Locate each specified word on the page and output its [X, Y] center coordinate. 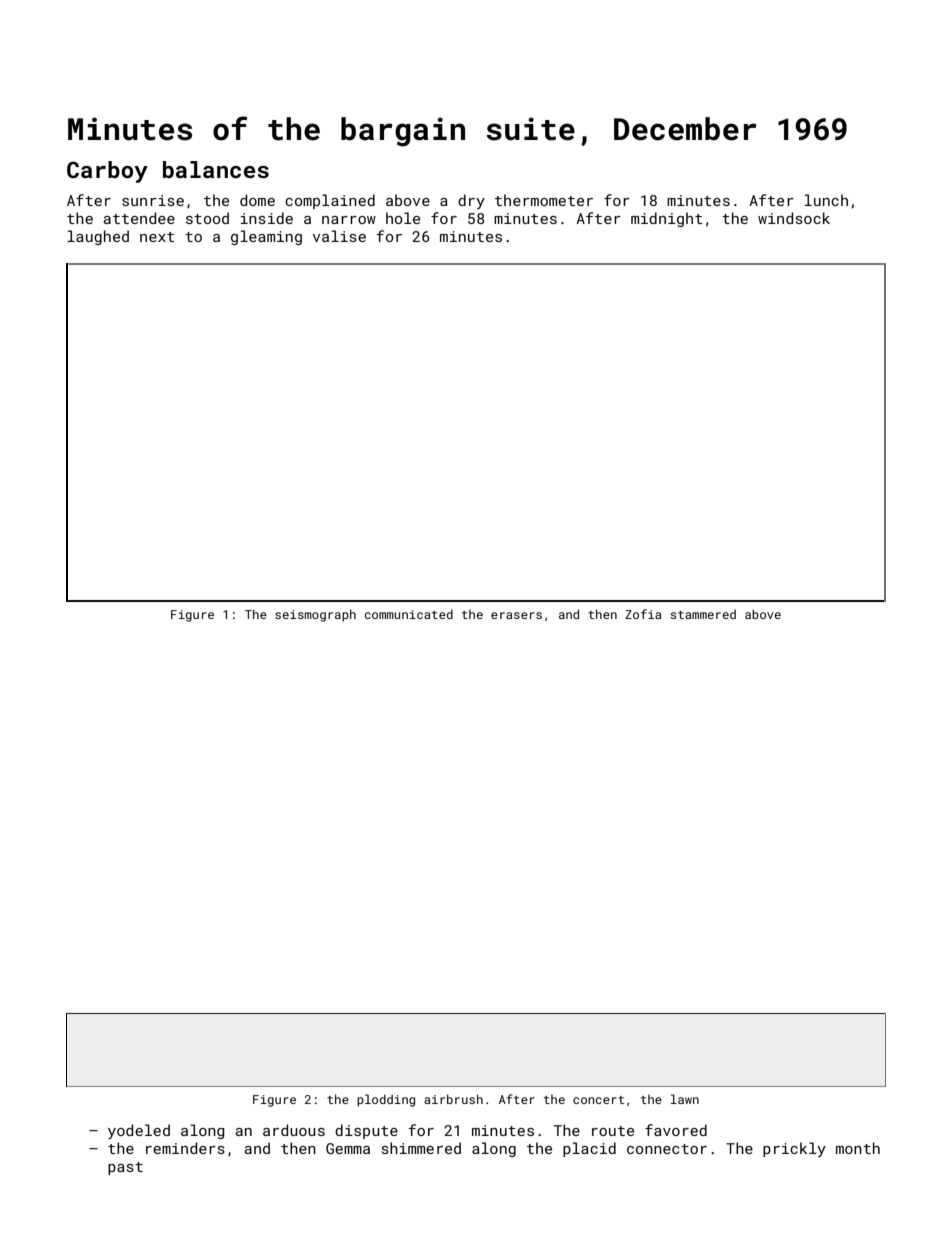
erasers [516, 615]
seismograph [315, 615]
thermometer [544, 200]
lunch [826, 200]
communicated [409, 614]
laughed [98, 237]
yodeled [139, 1131]
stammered [703, 614]
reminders [185, 1148]
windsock [794, 218]
